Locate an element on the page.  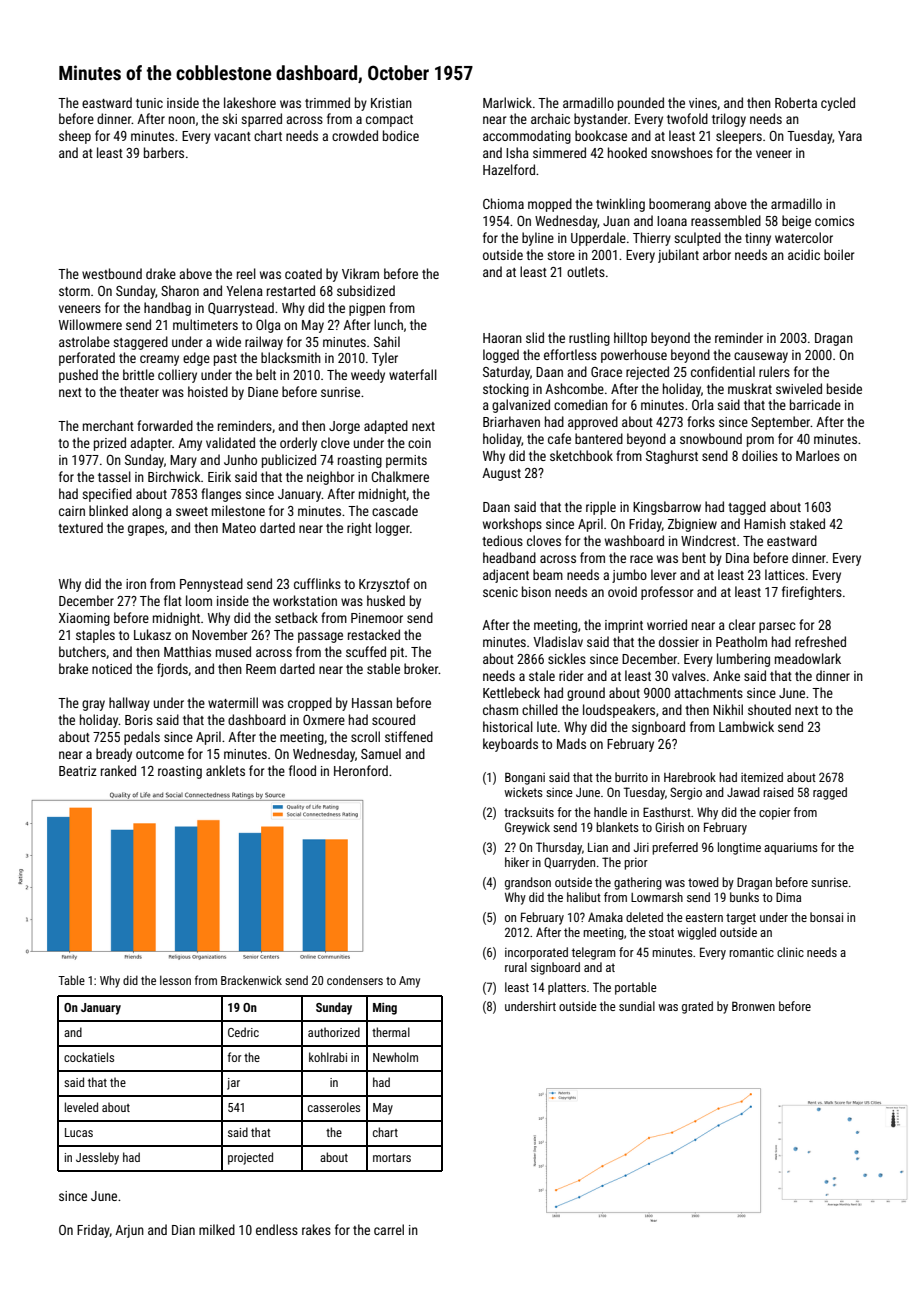
hallway is located at coordinates (129, 704).
